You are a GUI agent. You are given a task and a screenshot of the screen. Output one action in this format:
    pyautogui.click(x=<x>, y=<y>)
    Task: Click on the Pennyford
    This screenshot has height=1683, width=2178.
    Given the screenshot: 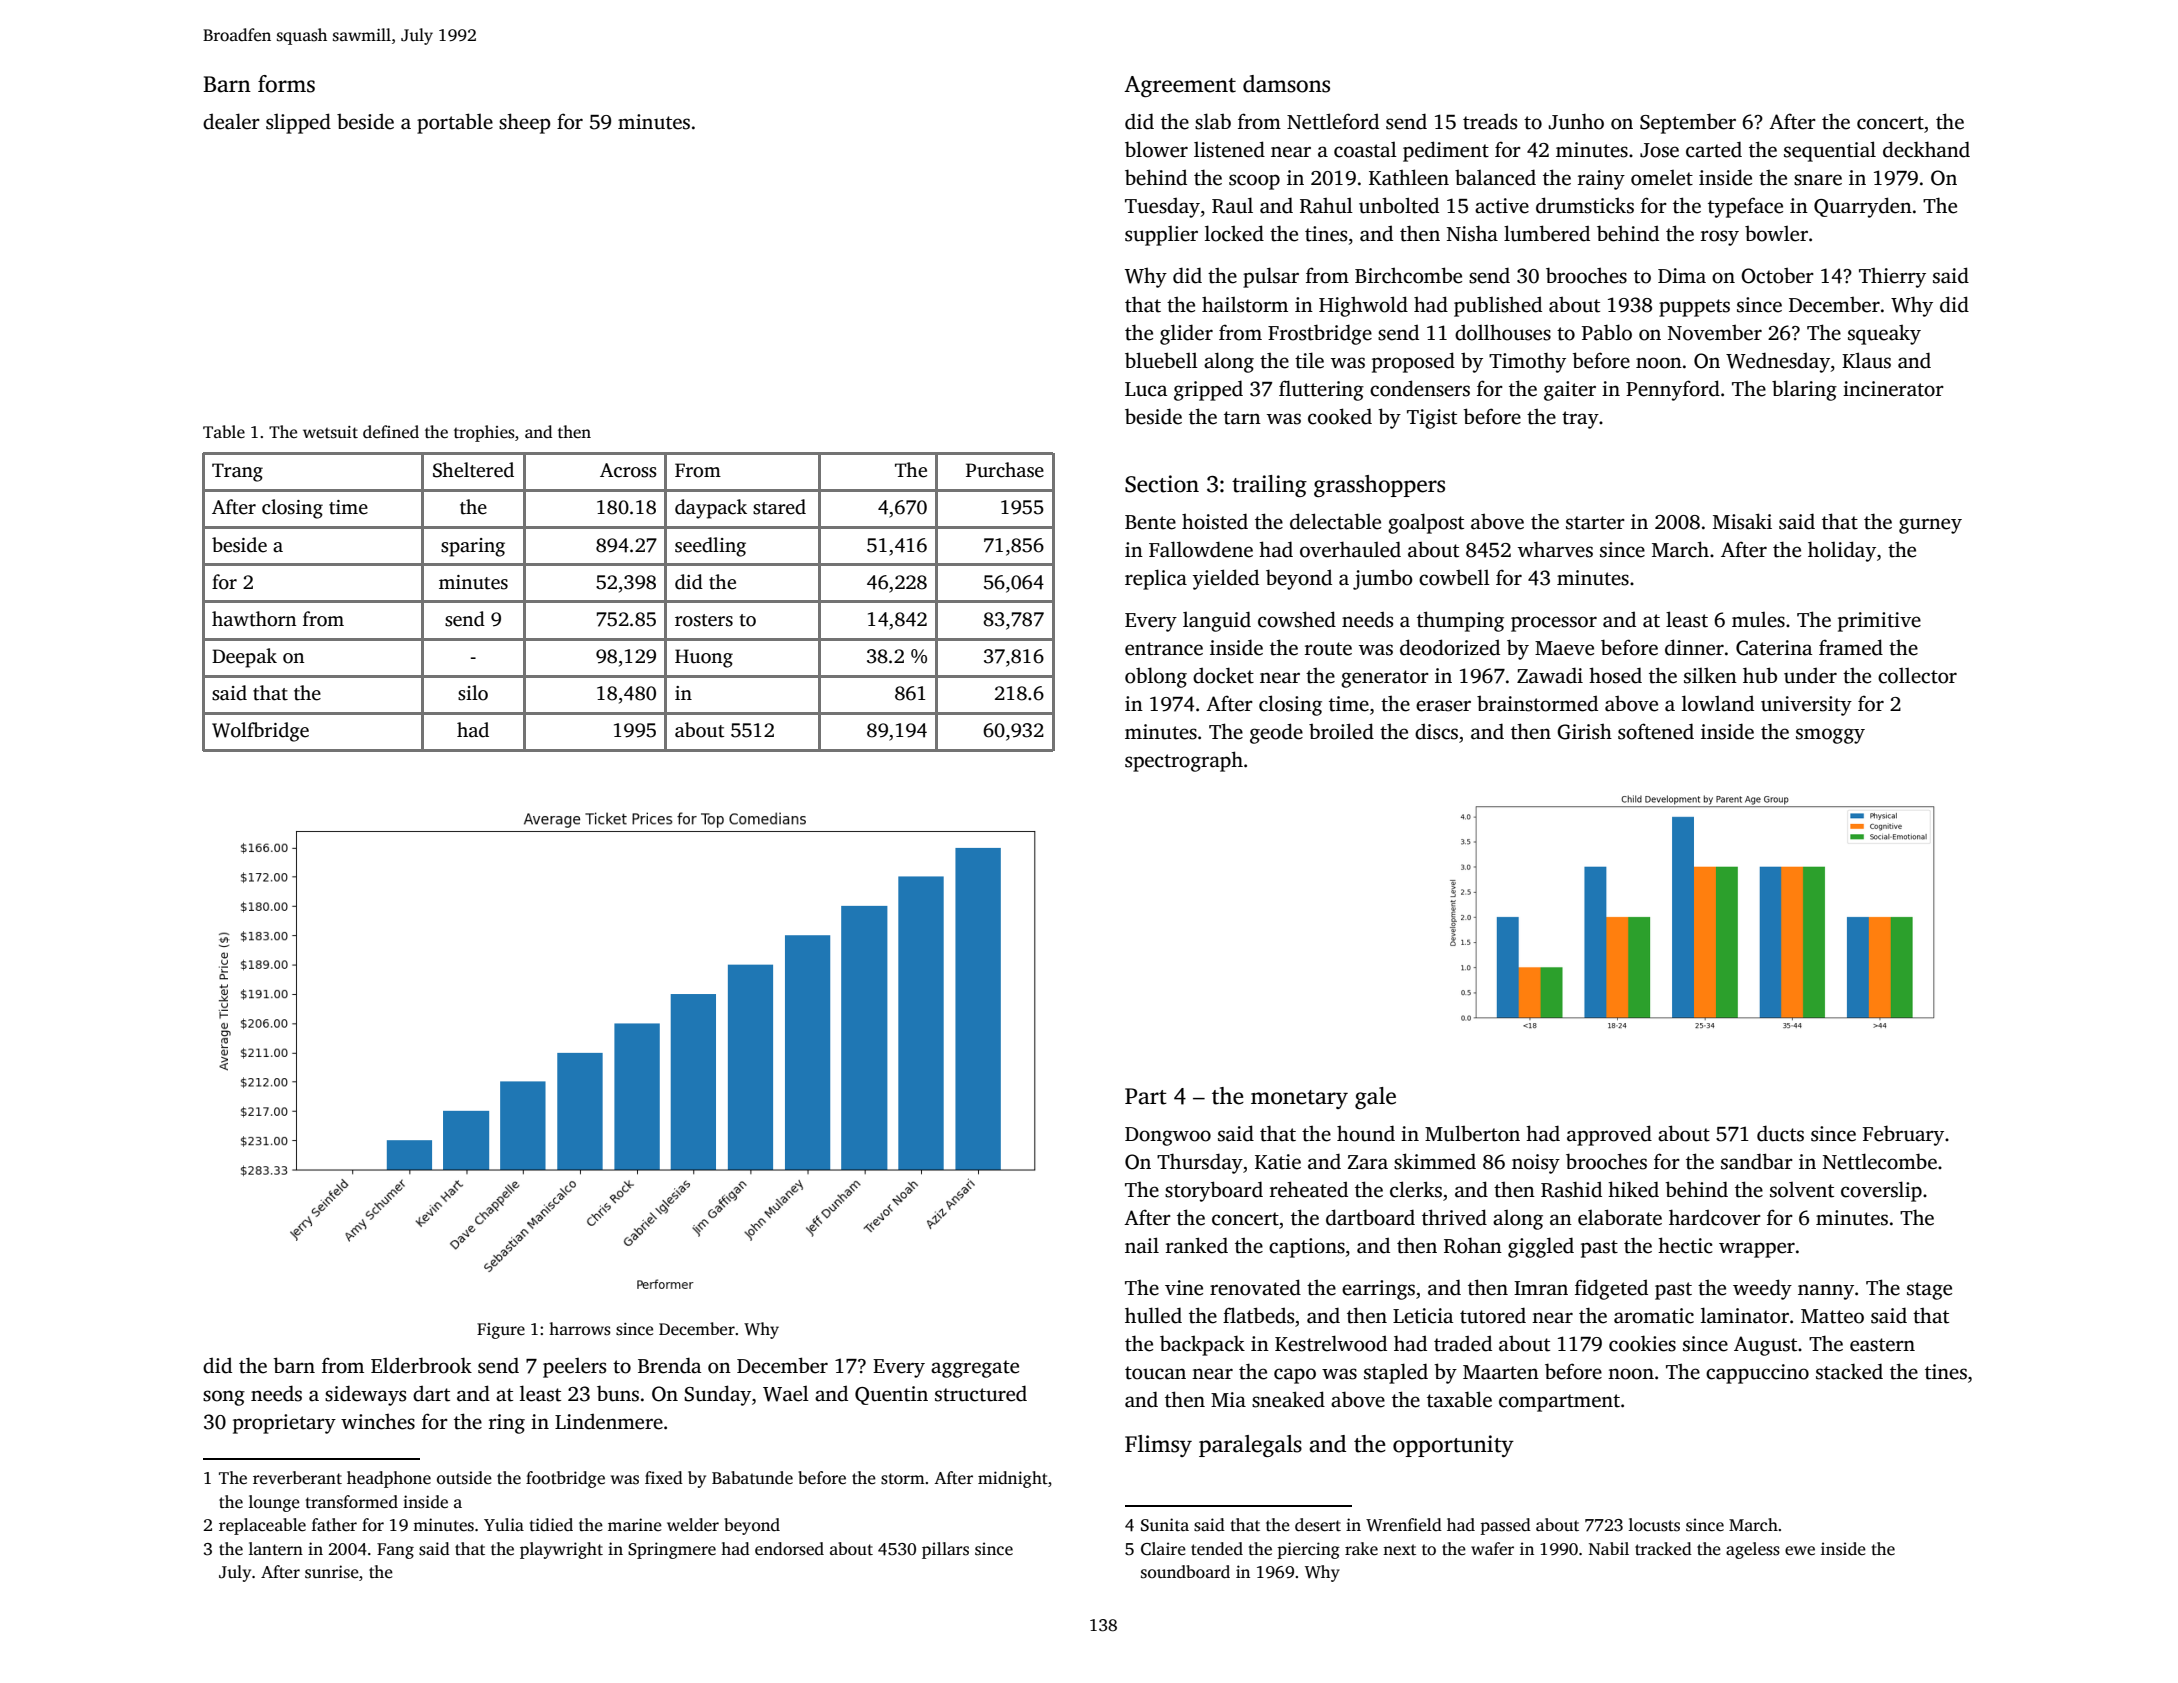 What is the action you would take?
    pyautogui.click(x=1673, y=390)
